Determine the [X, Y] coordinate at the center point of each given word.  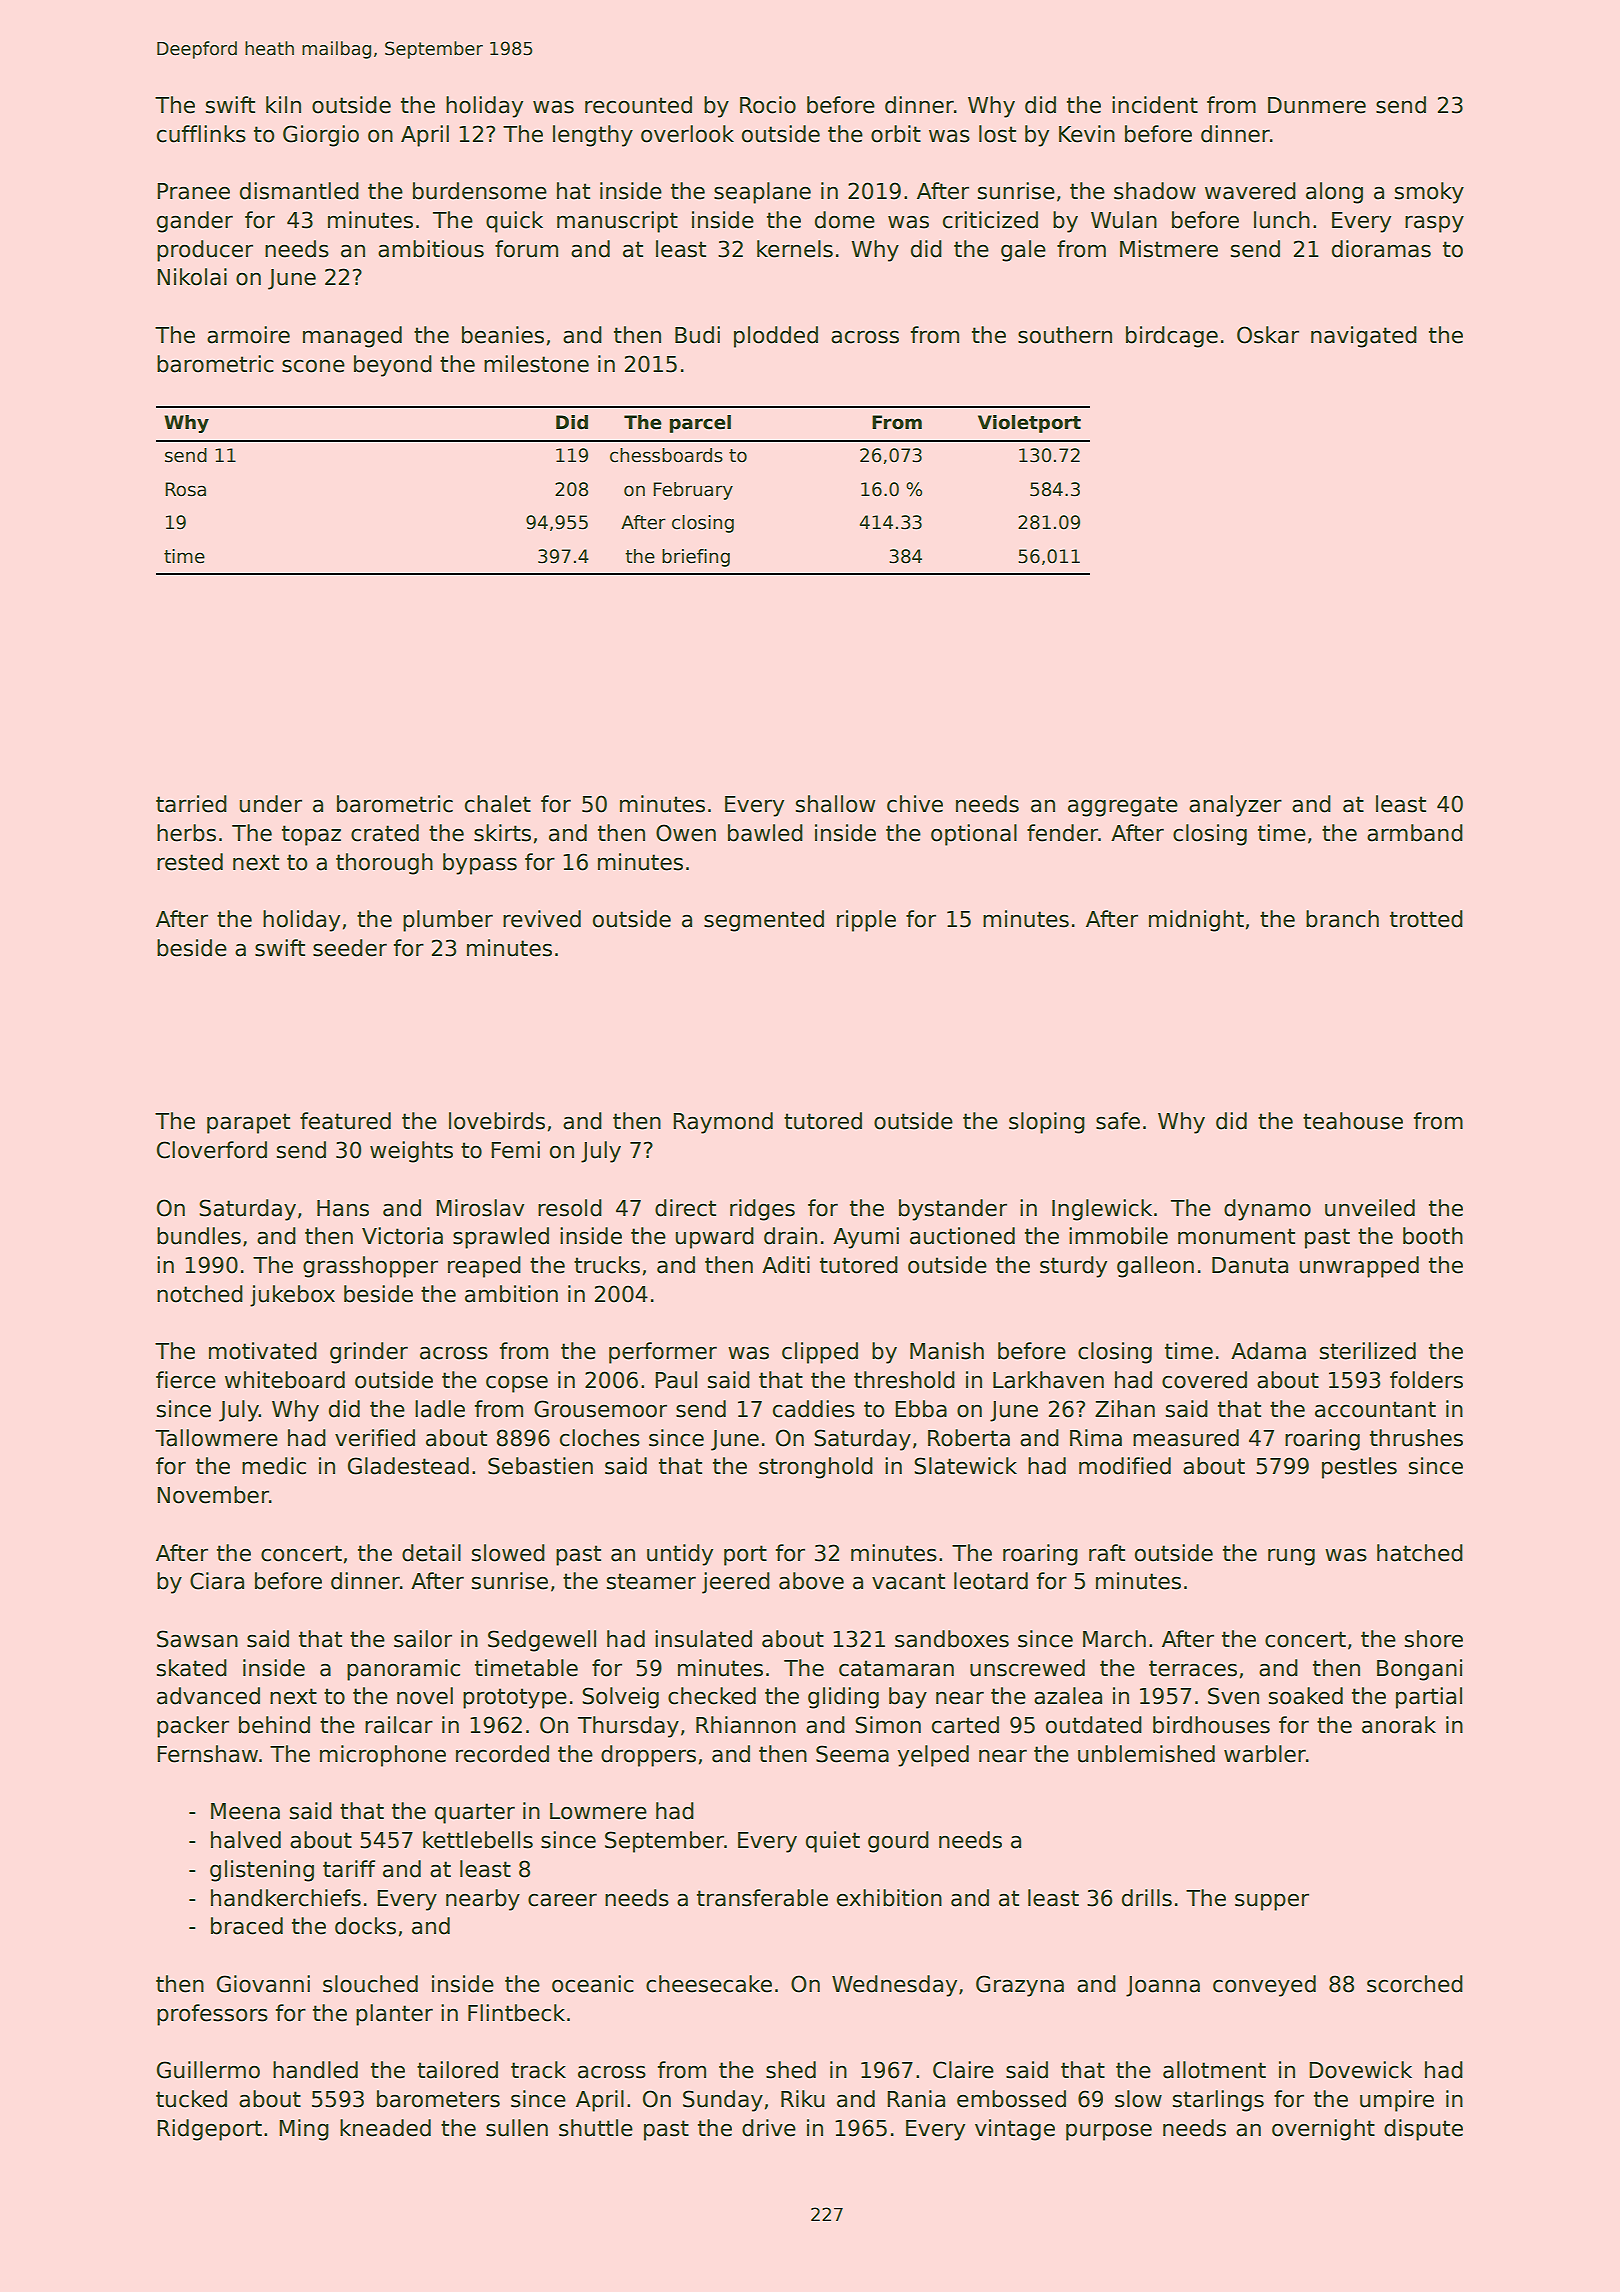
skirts [502, 833]
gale [1023, 251]
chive [915, 804]
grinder [369, 1353]
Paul [676, 1380]
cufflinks [201, 134]
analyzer [1235, 806]
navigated [1364, 337]
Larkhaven [1048, 1380]
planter [394, 2015]
